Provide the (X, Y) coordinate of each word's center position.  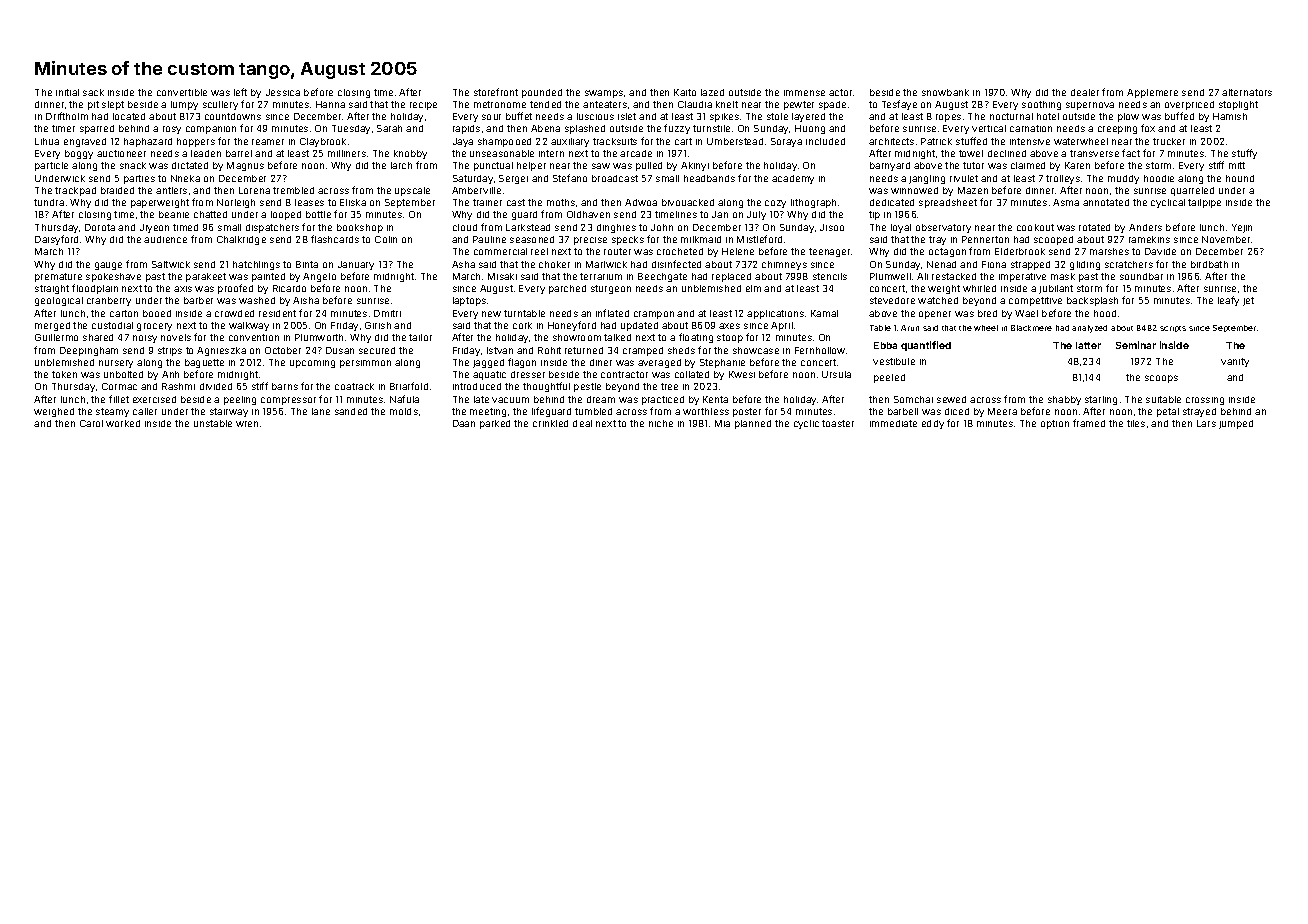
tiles (1136, 423)
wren (247, 424)
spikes (724, 117)
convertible (182, 92)
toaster (838, 423)
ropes (948, 118)
